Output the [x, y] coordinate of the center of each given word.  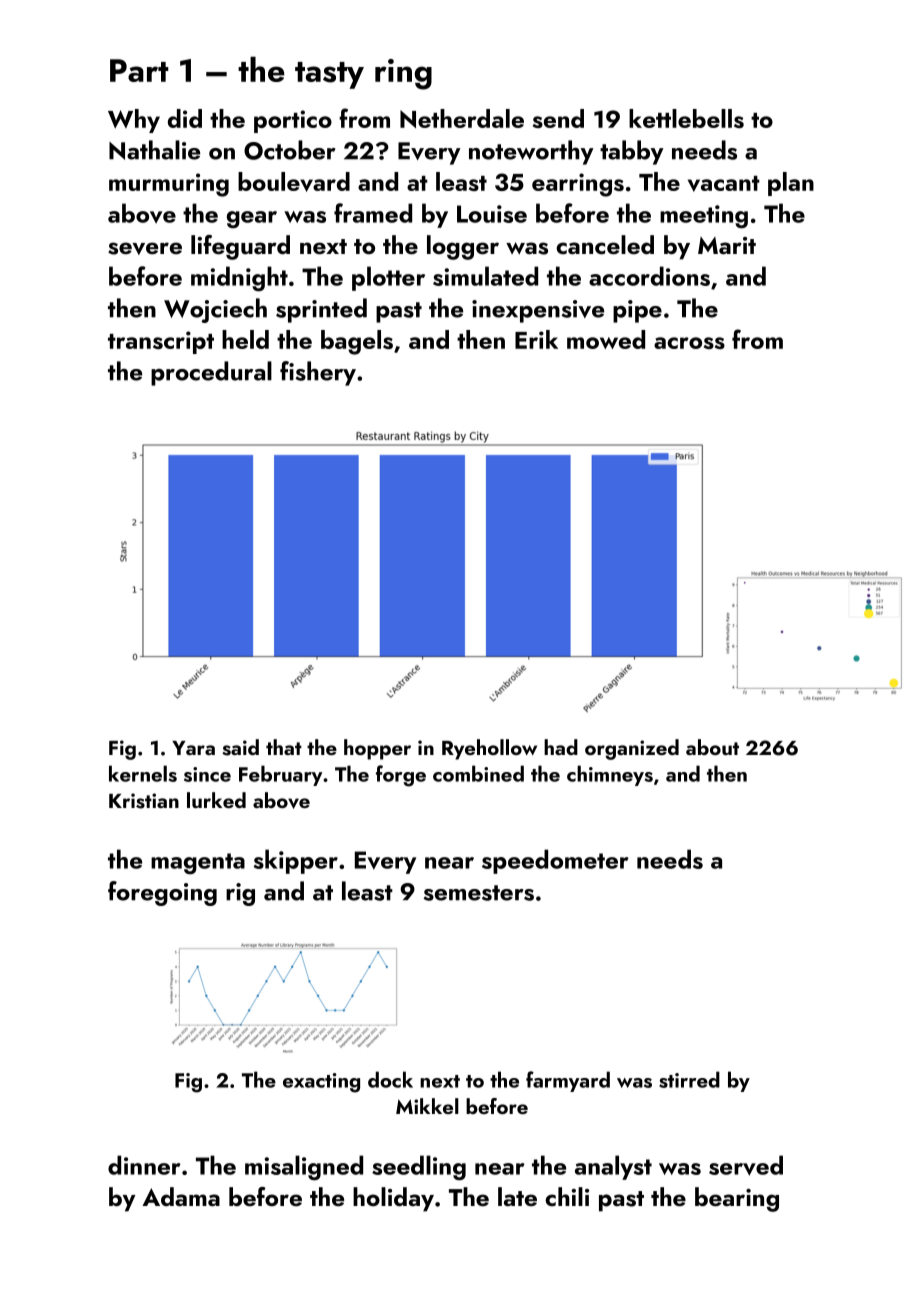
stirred [689, 1079]
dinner [144, 1165]
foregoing [162, 893]
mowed [606, 339]
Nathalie [154, 150]
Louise [492, 214]
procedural [211, 373]
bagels [357, 342]
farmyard [568, 1081]
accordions [649, 276]
